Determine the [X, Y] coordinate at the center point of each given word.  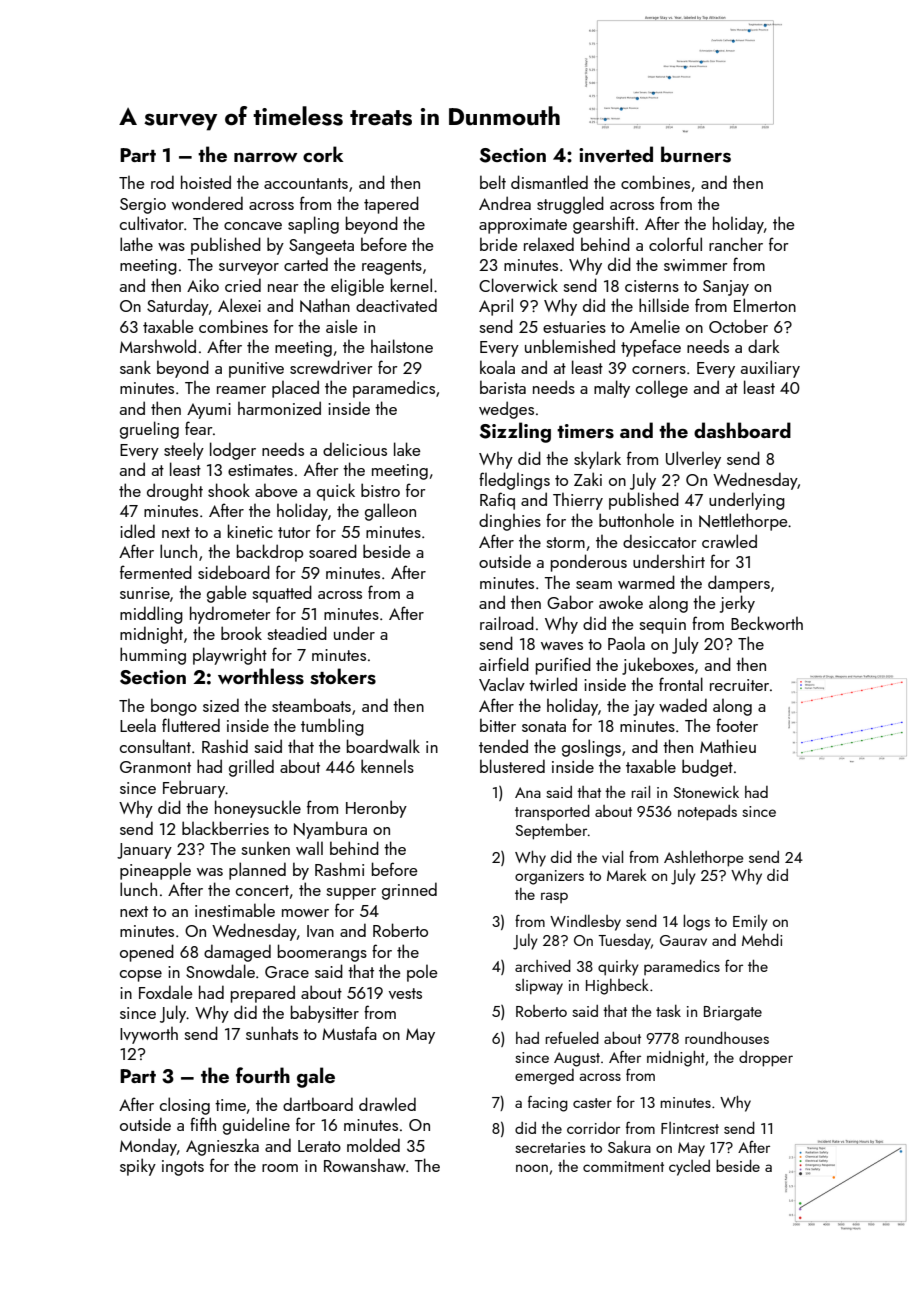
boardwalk [383, 746]
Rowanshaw [365, 1165]
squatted [282, 594]
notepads [707, 813]
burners [696, 154]
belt [493, 182]
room [280, 1168]
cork [323, 154]
